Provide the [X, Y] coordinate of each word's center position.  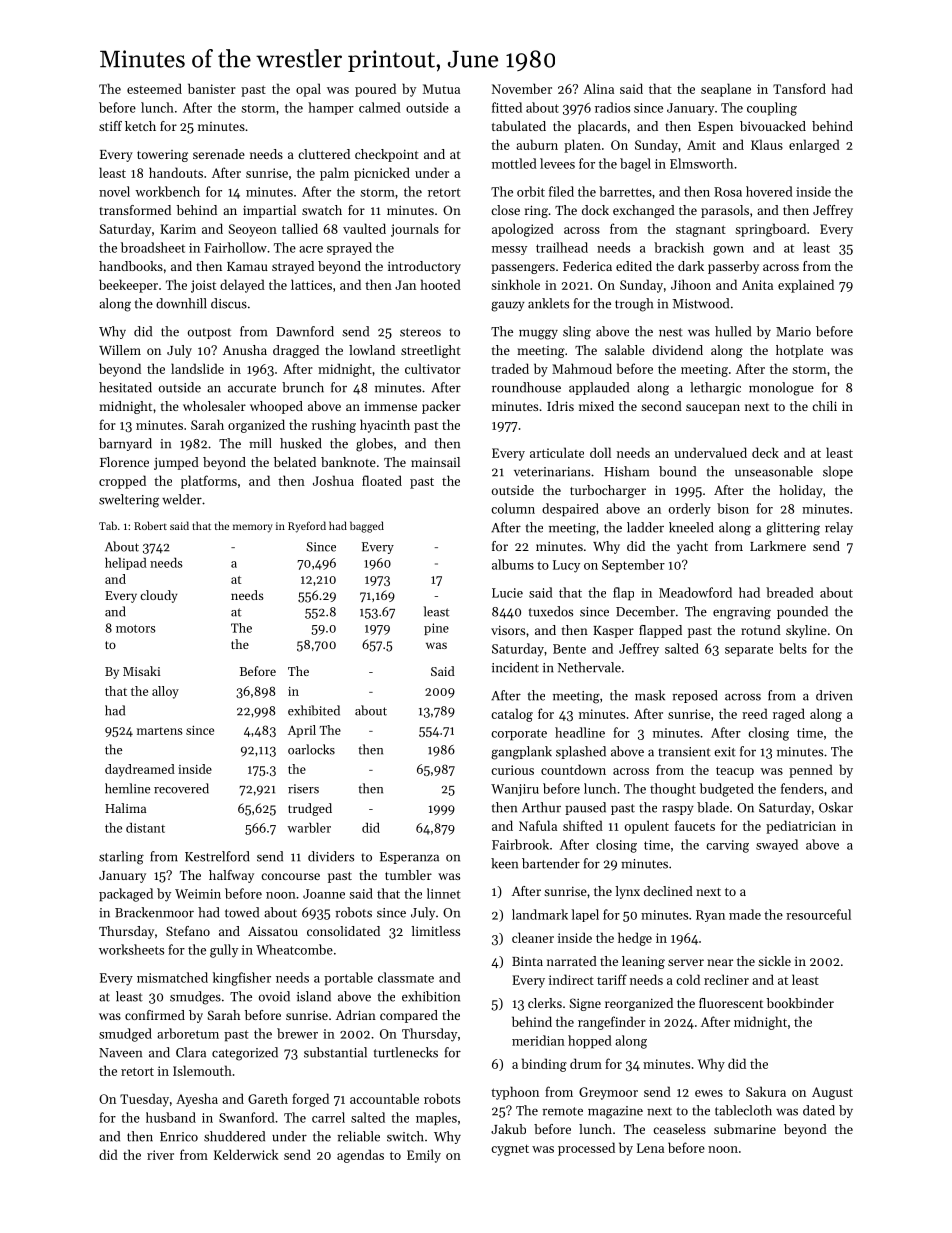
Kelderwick [246, 1154]
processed [586, 1149]
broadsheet [153, 247]
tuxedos [551, 611]
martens [159, 731]
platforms [209, 482]
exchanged [644, 211]
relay [839, 528]
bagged [367, 527]
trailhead [562, 247]
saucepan [713, 409]
